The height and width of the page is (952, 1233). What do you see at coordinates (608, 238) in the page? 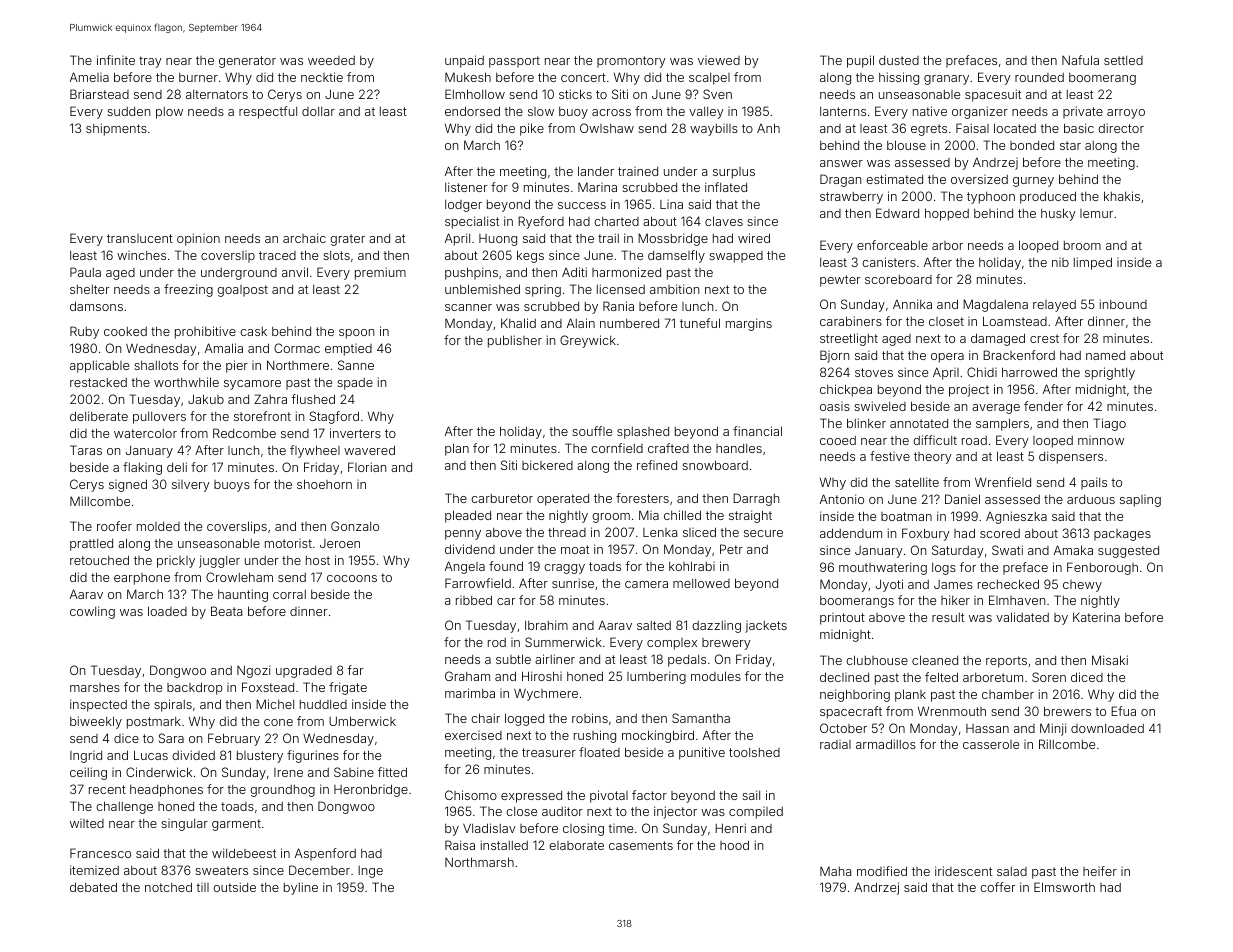
I see `trail` at bounding box center [608, 238].
